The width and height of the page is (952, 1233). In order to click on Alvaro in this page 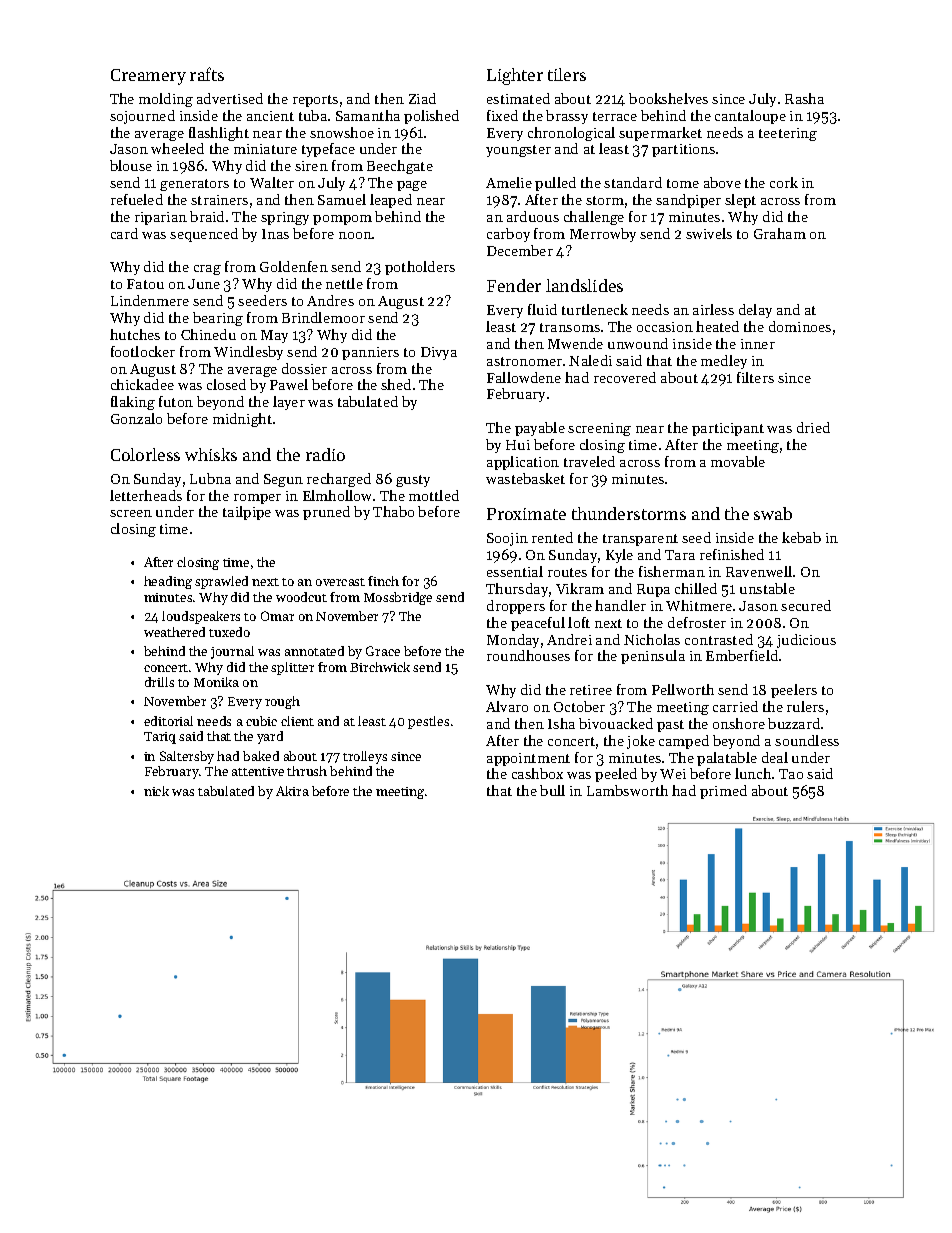, I will do `click(507, 706)`.
